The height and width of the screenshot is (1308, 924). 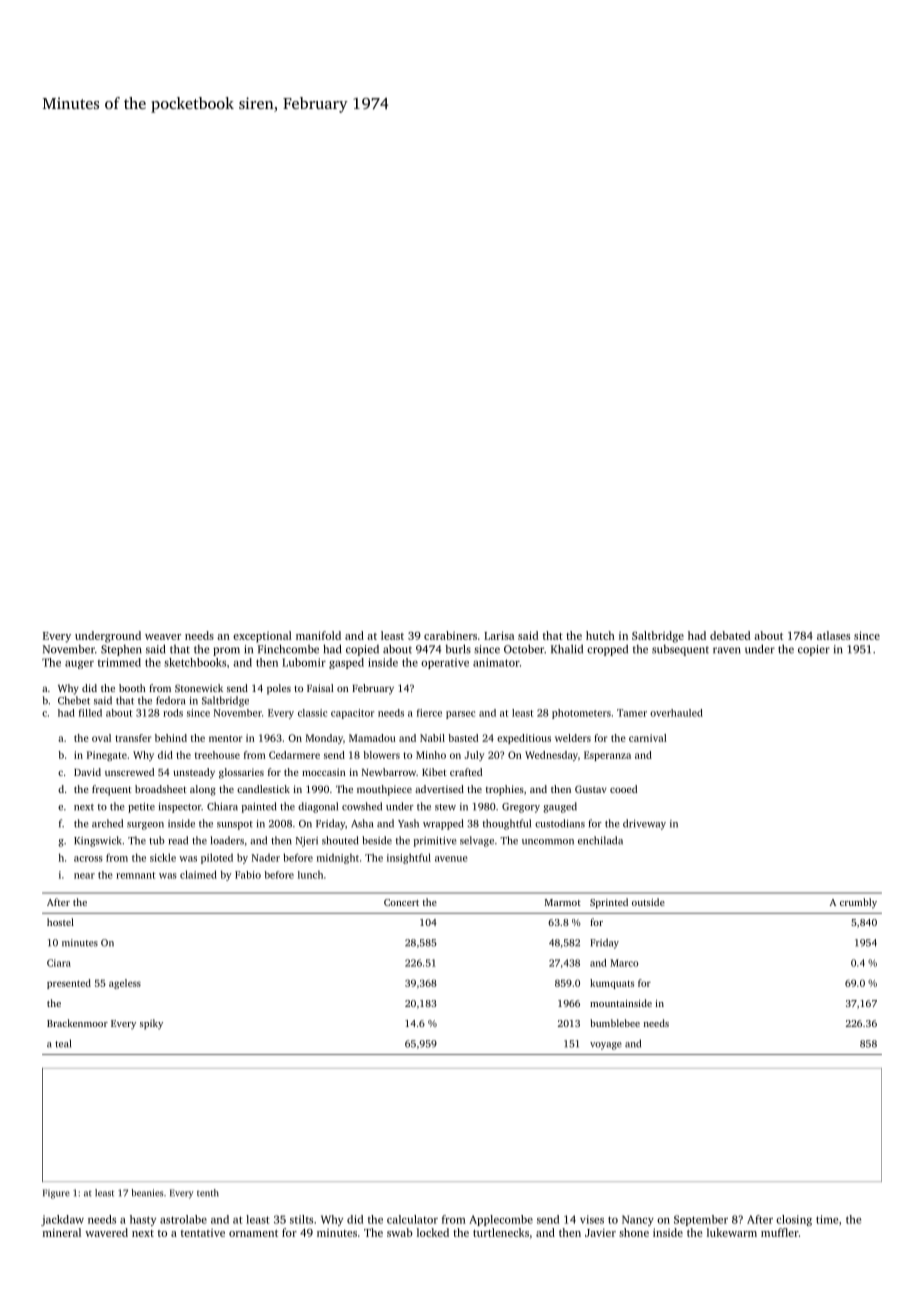 What do you see at coordinates (624, 963) in the screenshot?
I see `Marco` at bounding box center [624, 963].
